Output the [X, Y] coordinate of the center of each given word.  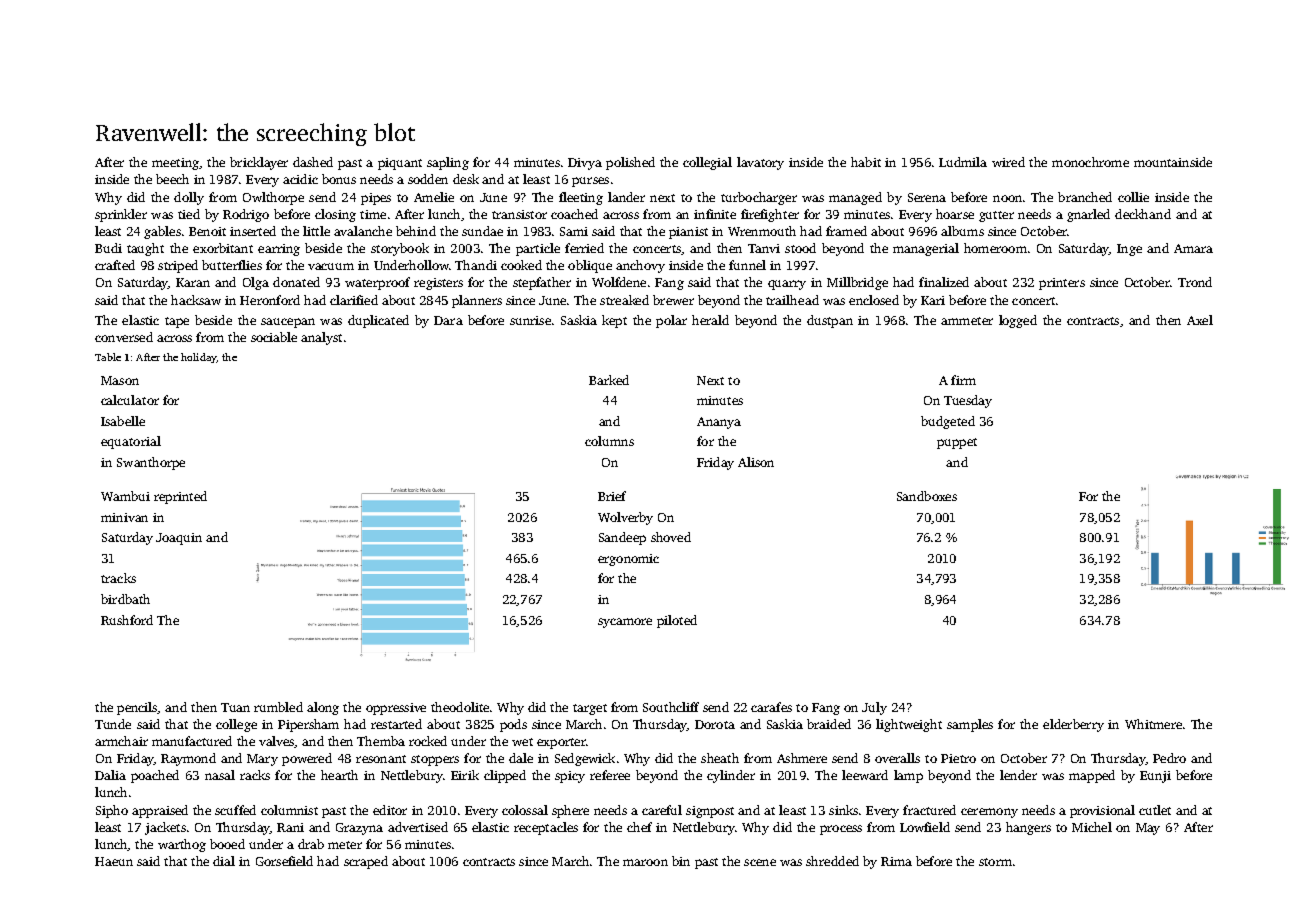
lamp [908, 776]
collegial [707, 163]
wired [1008, 162]
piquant [400, 164]
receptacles [546, 828]
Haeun [114, 861]
